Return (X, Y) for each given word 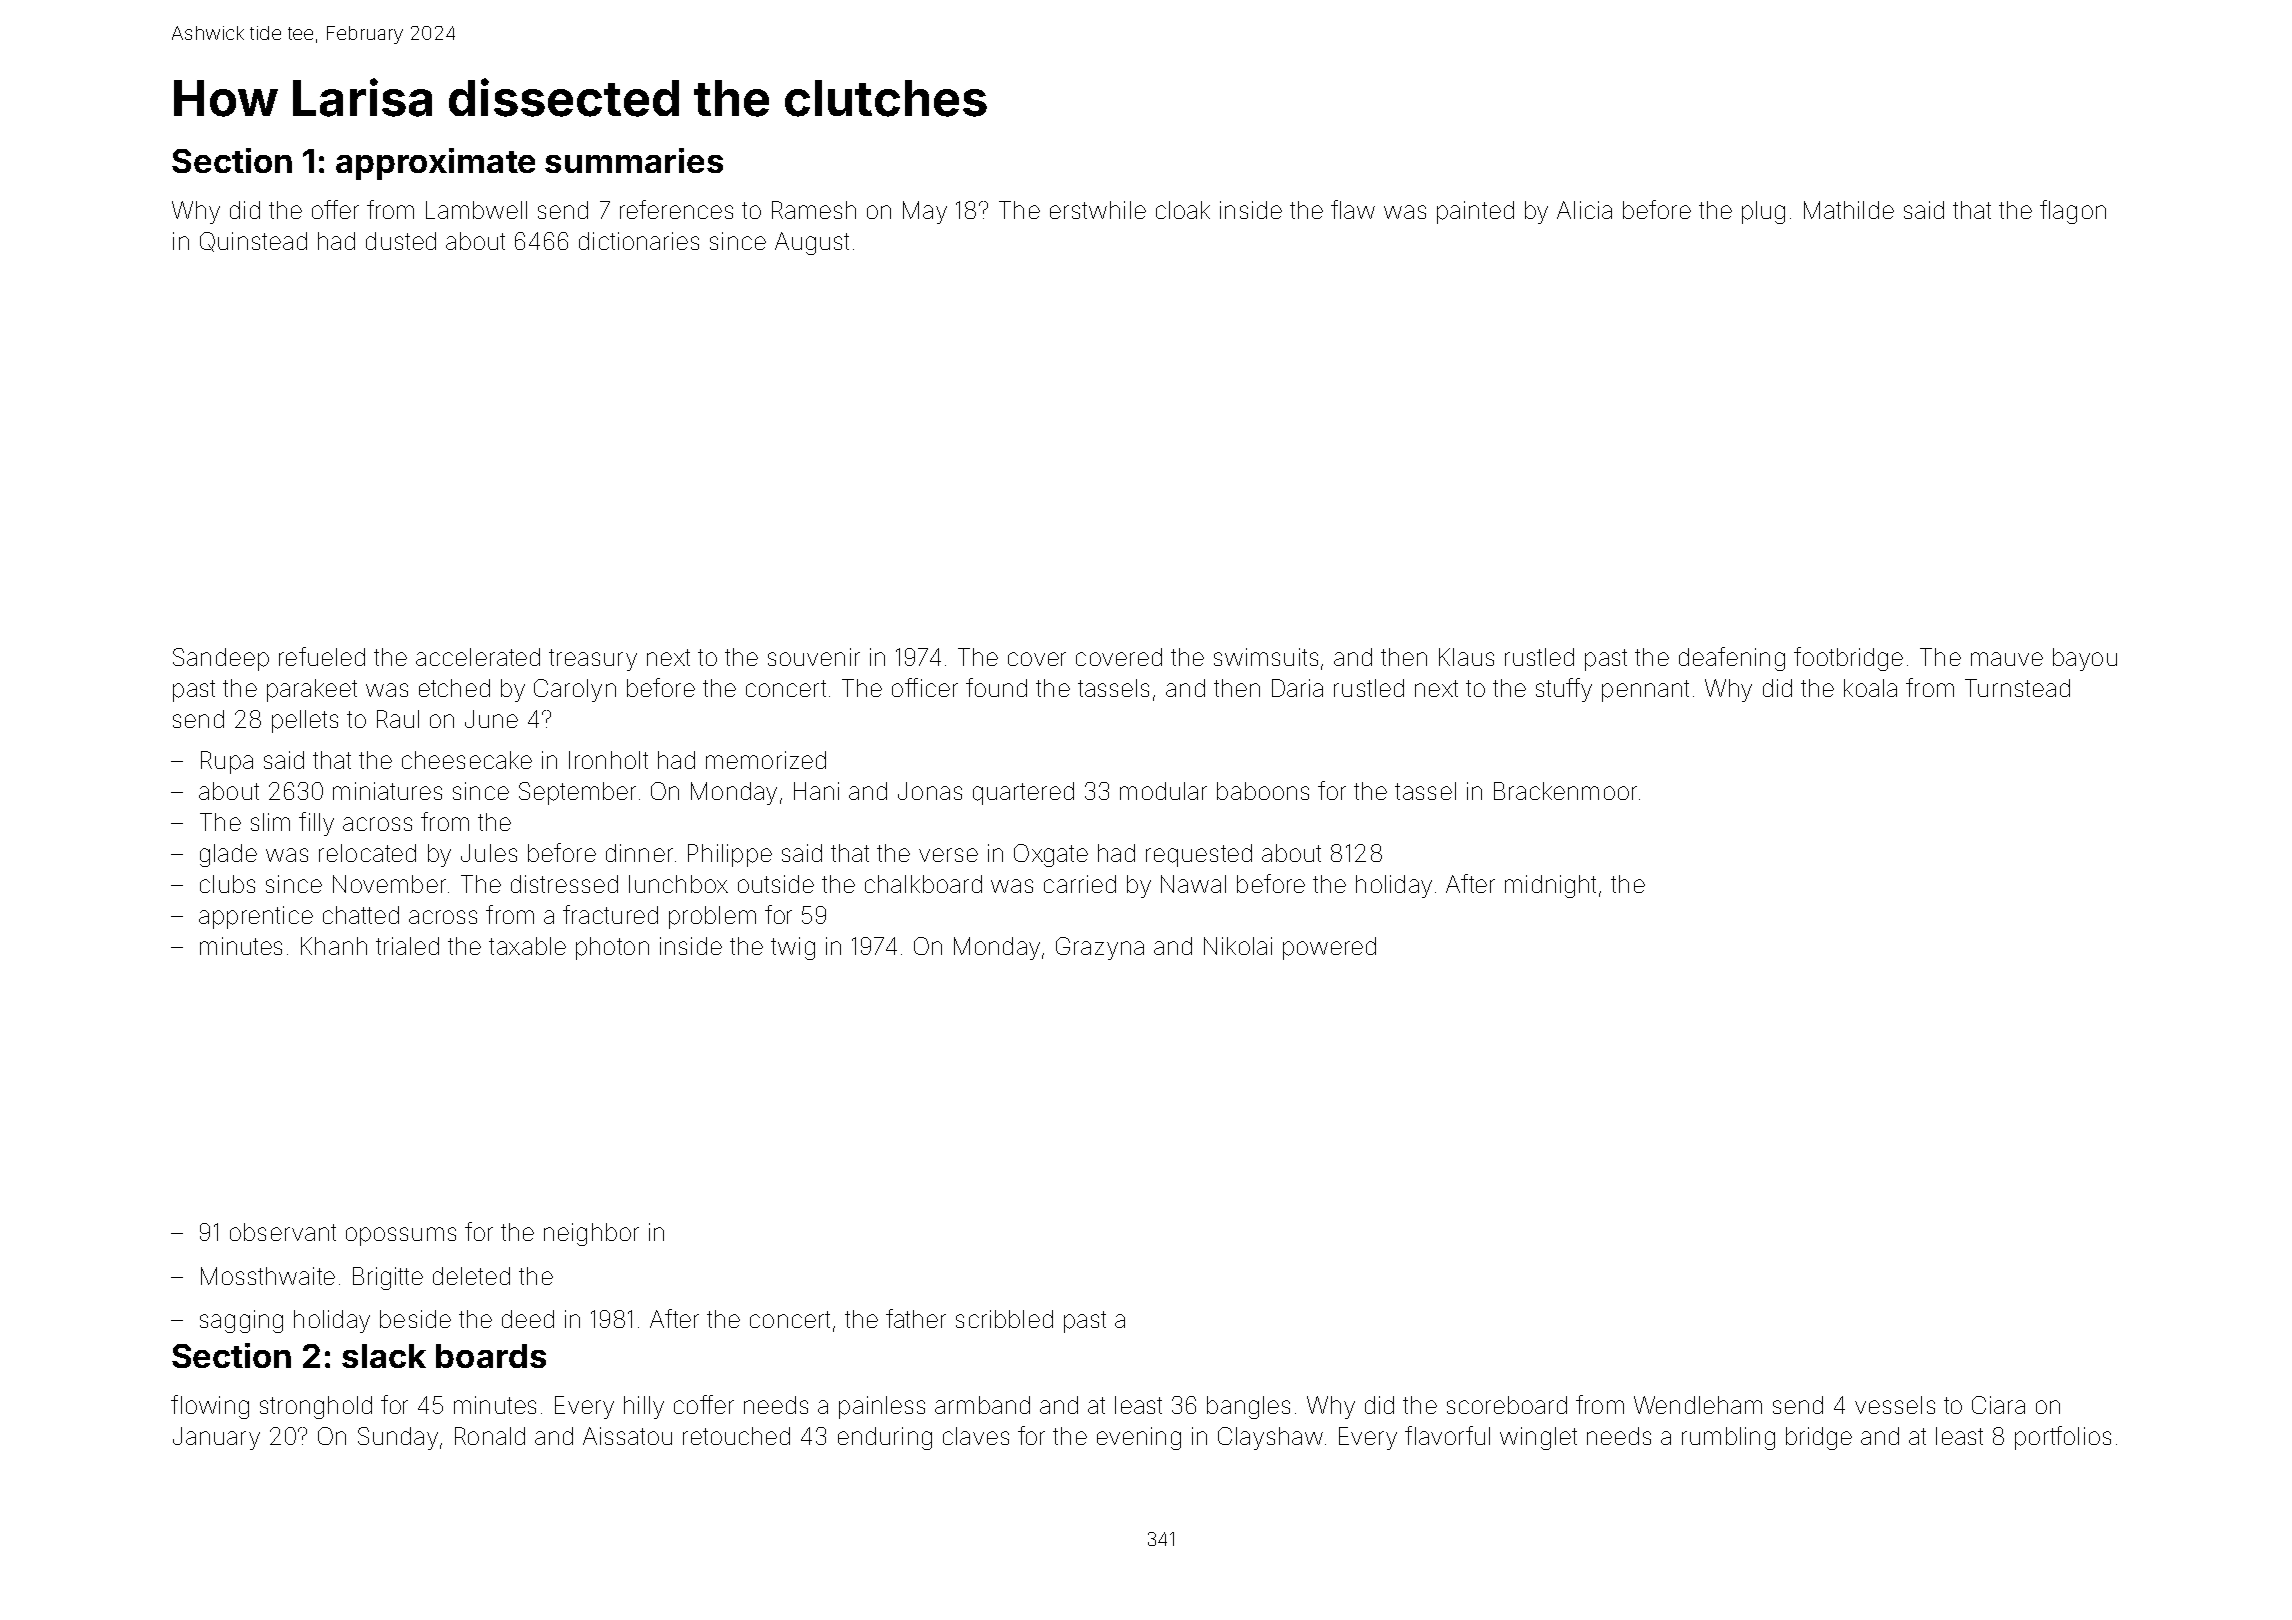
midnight (1550, 886)
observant (283, 1232)
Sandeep (221, 659)
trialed (407, 946)
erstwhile (1098, 210)
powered (1329, 948)
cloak (1183, 210)
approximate (435, 164)
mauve (2007, 659)
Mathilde (1849, 210)
